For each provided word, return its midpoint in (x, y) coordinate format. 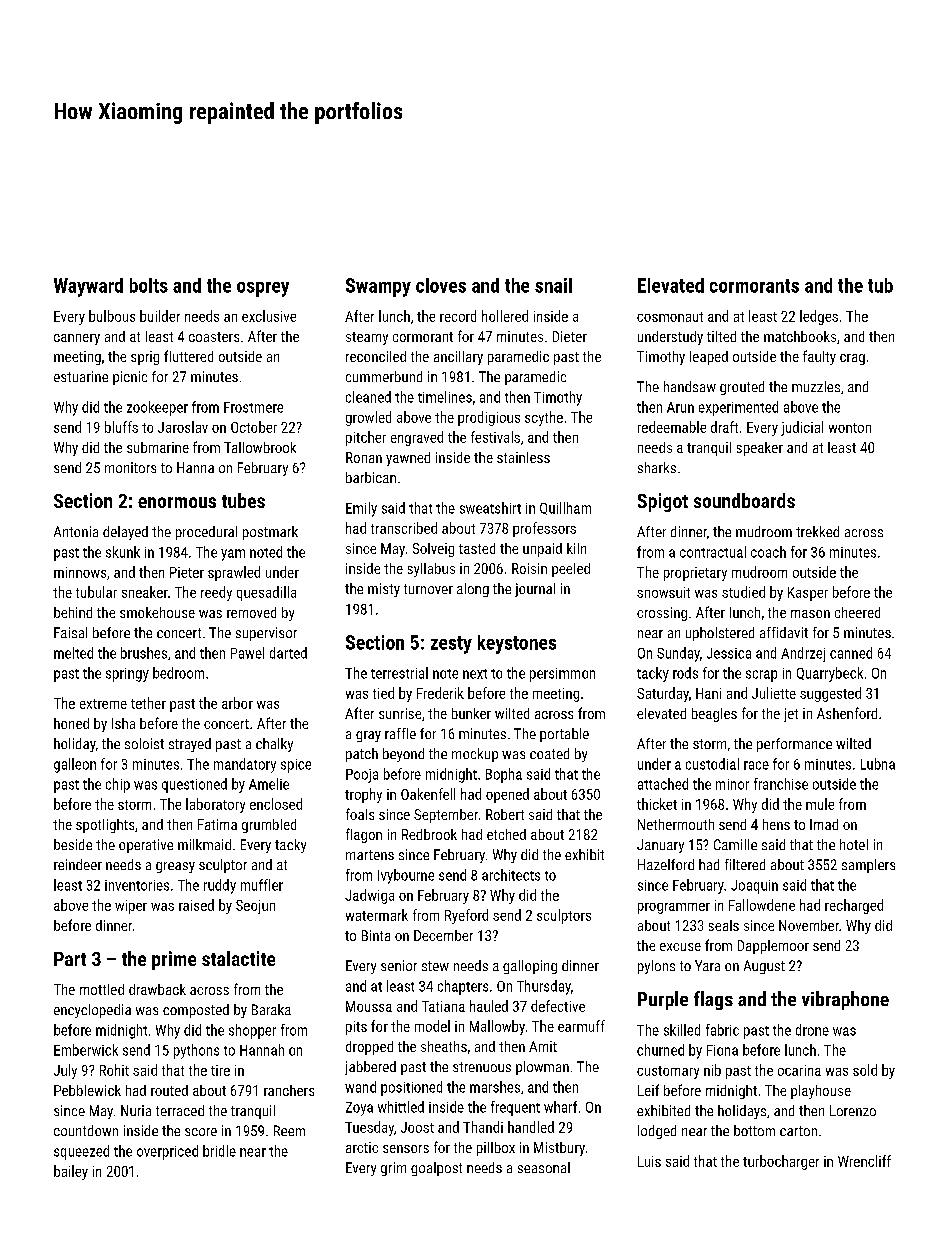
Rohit (114, 1070)
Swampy (378, 287)
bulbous (112, 316)
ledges (819, 317)
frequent (515, 1108)
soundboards (744, 500)
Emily (361, 509)
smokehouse (157, 612)
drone (812, 1030)
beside (73, 844)
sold (865, 1070)
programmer (674, 908)
